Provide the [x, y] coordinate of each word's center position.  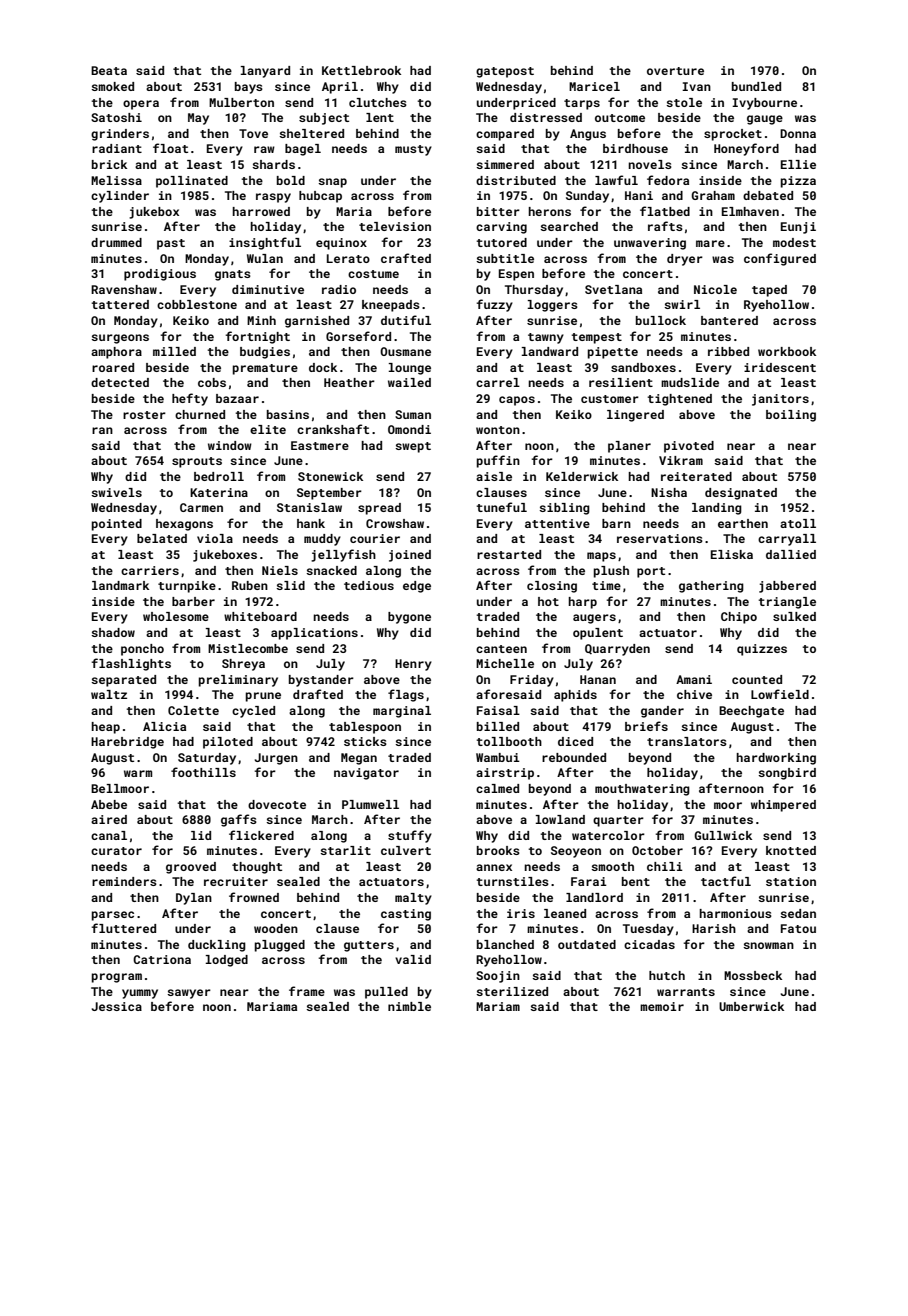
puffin [498, 461]
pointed [117, 525]
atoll [798, 523]
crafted [406, 258]
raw [264, 149]
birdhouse [635, 148]
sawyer [189, 994]
